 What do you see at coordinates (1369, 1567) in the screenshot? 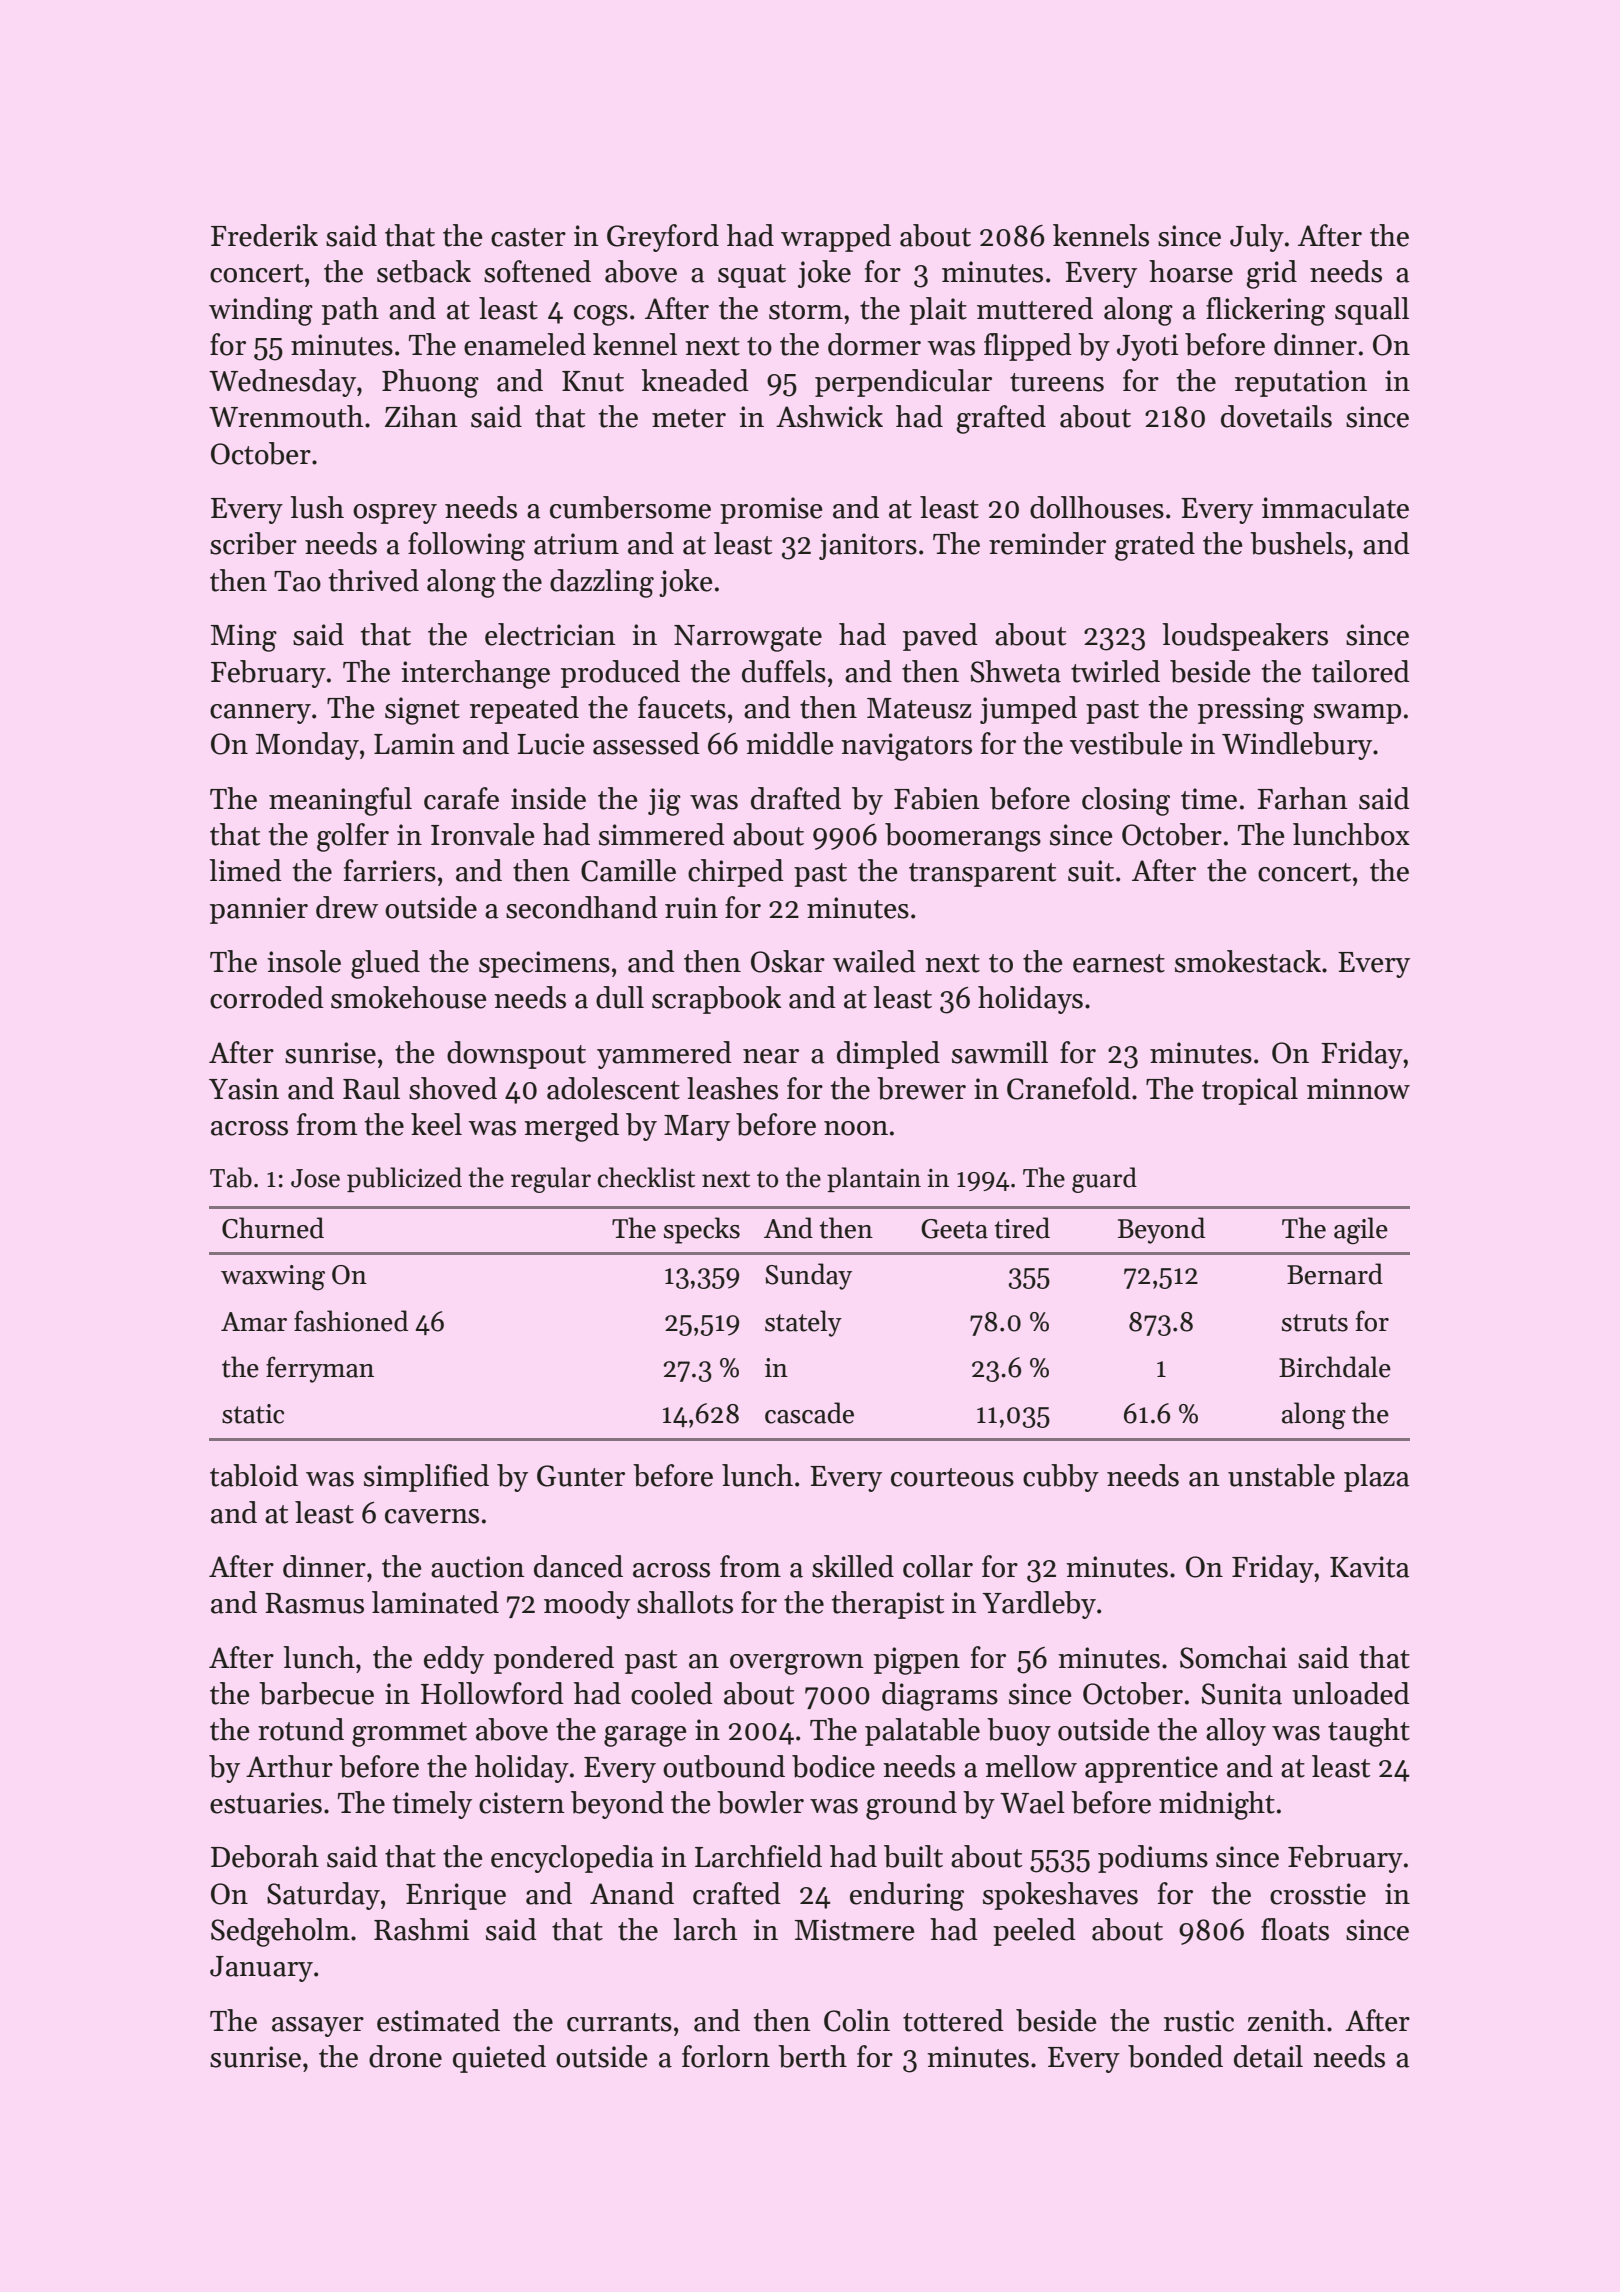
I see `Kavita` at bounding box center [1369, 1567].
